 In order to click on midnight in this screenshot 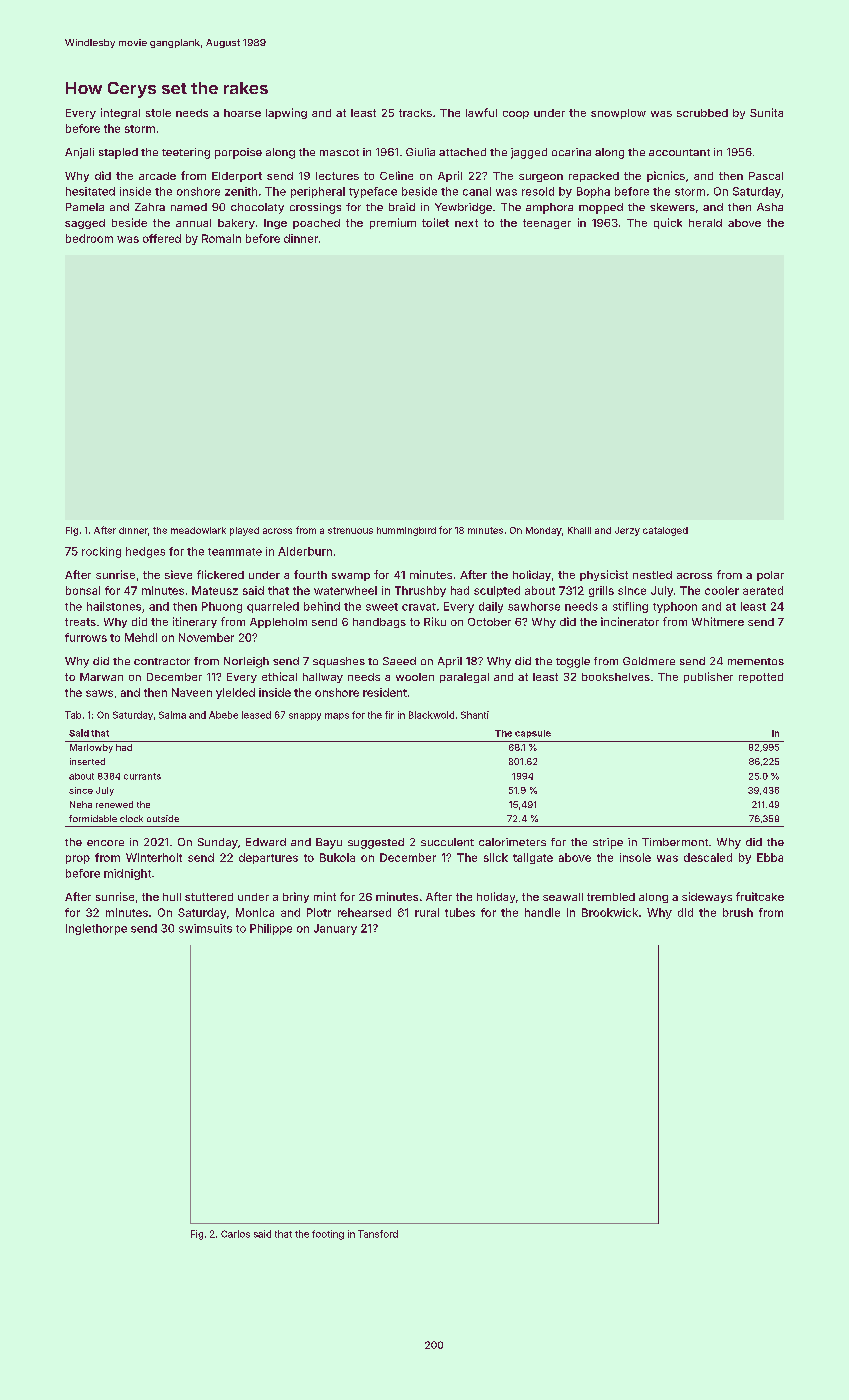, I will do `click(127, 874)`.
